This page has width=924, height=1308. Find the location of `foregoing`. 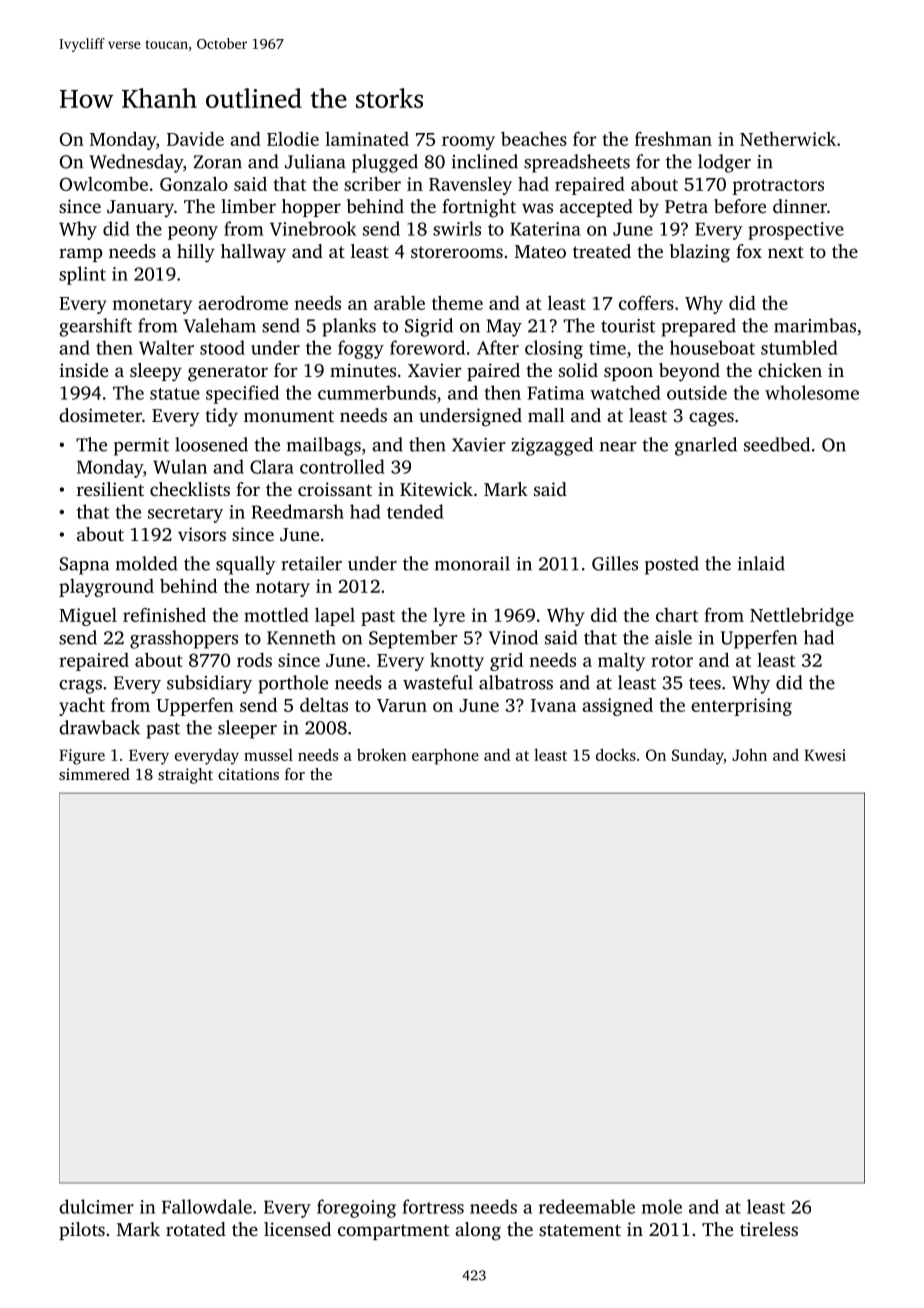

foregoing is located at coordinates (356, 1208).
